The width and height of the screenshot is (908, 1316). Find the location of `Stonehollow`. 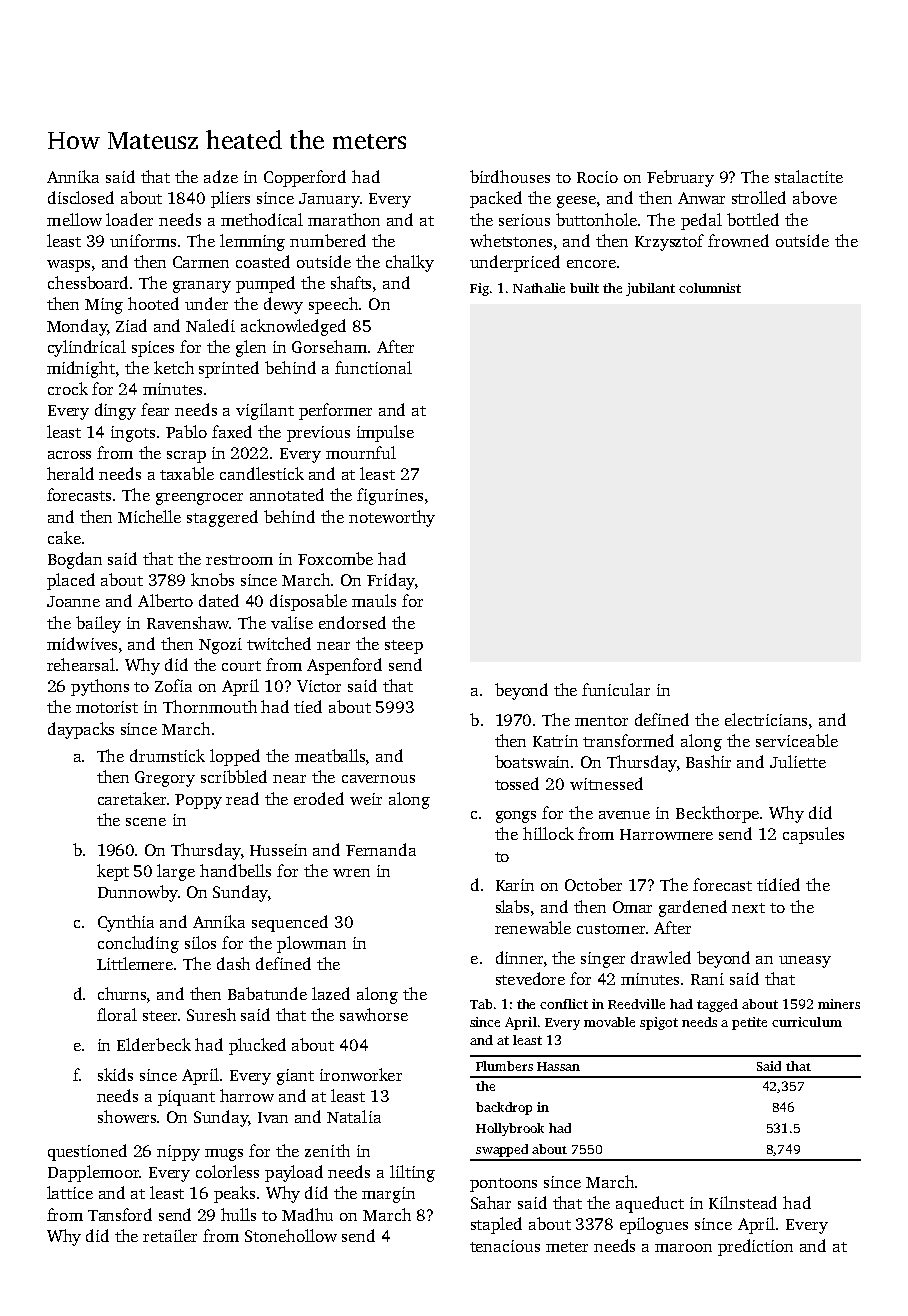

Stonehollow is located at coordinates (291, 1235).
